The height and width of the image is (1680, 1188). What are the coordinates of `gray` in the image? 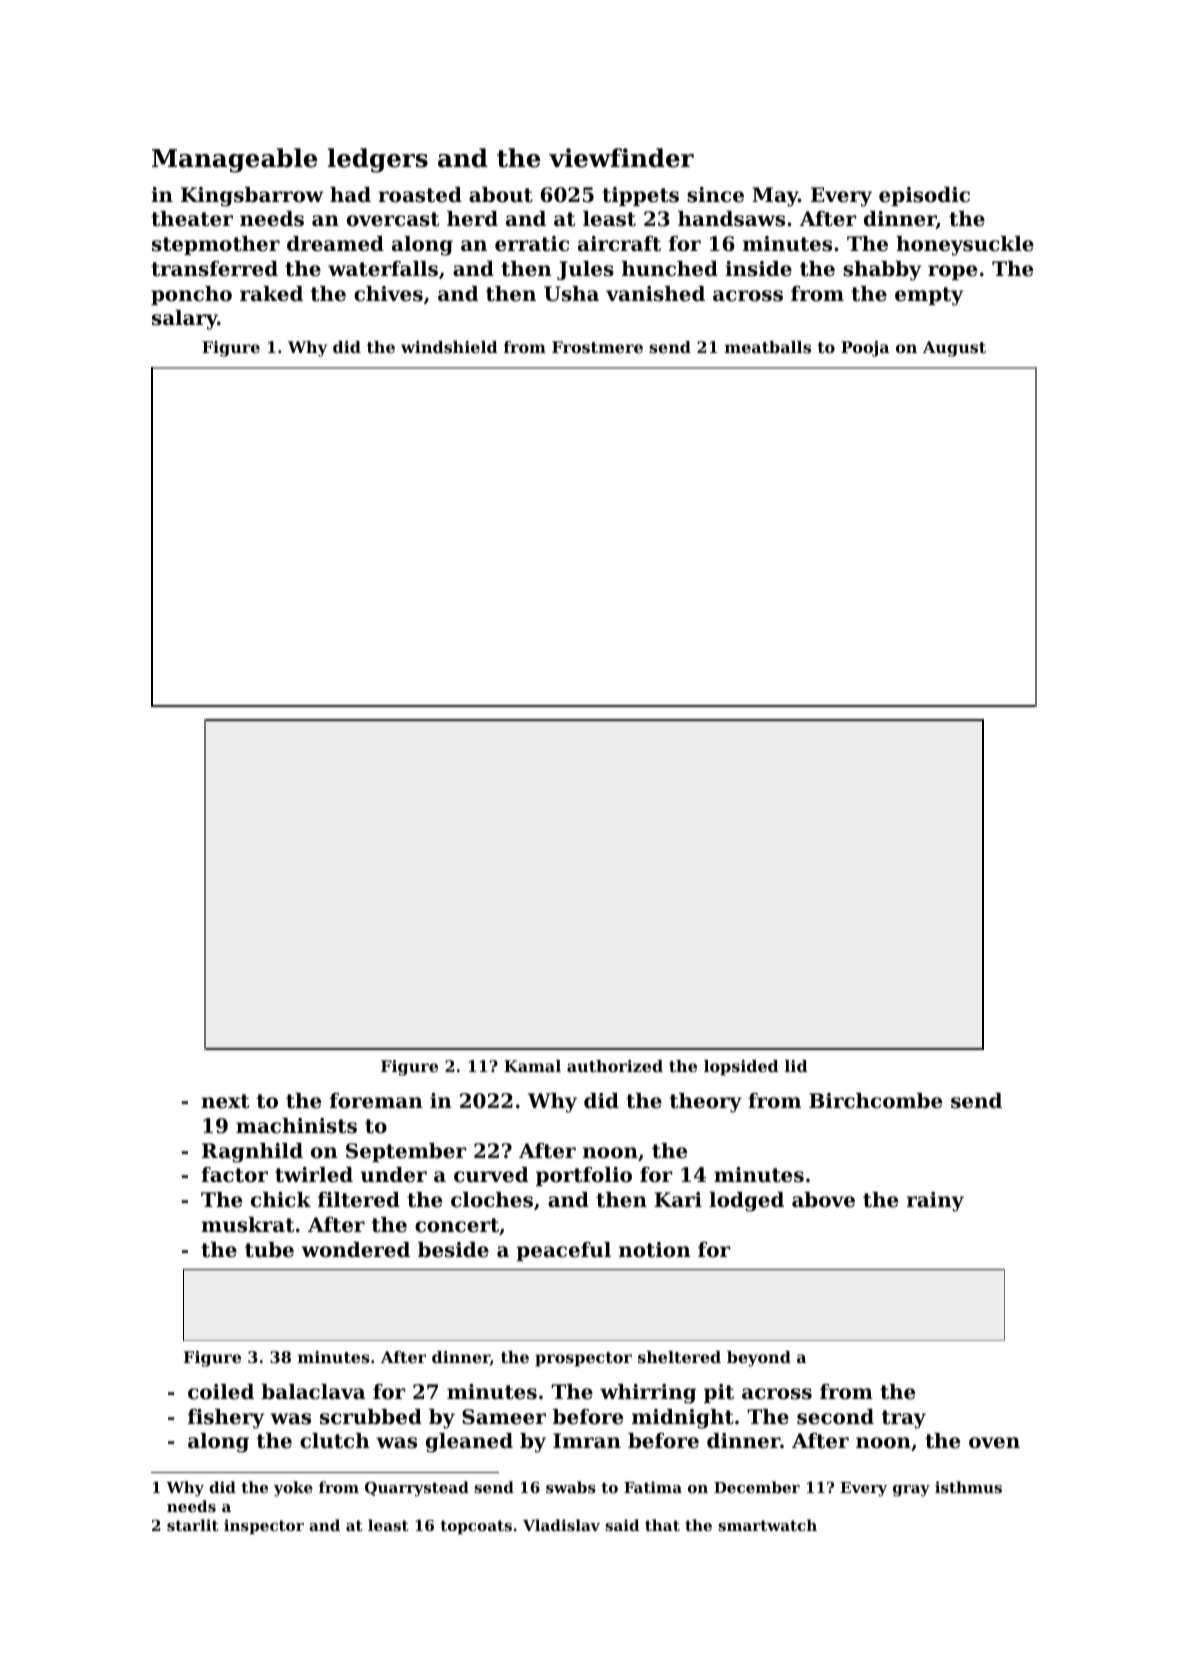 It's located at (911, 1491).
